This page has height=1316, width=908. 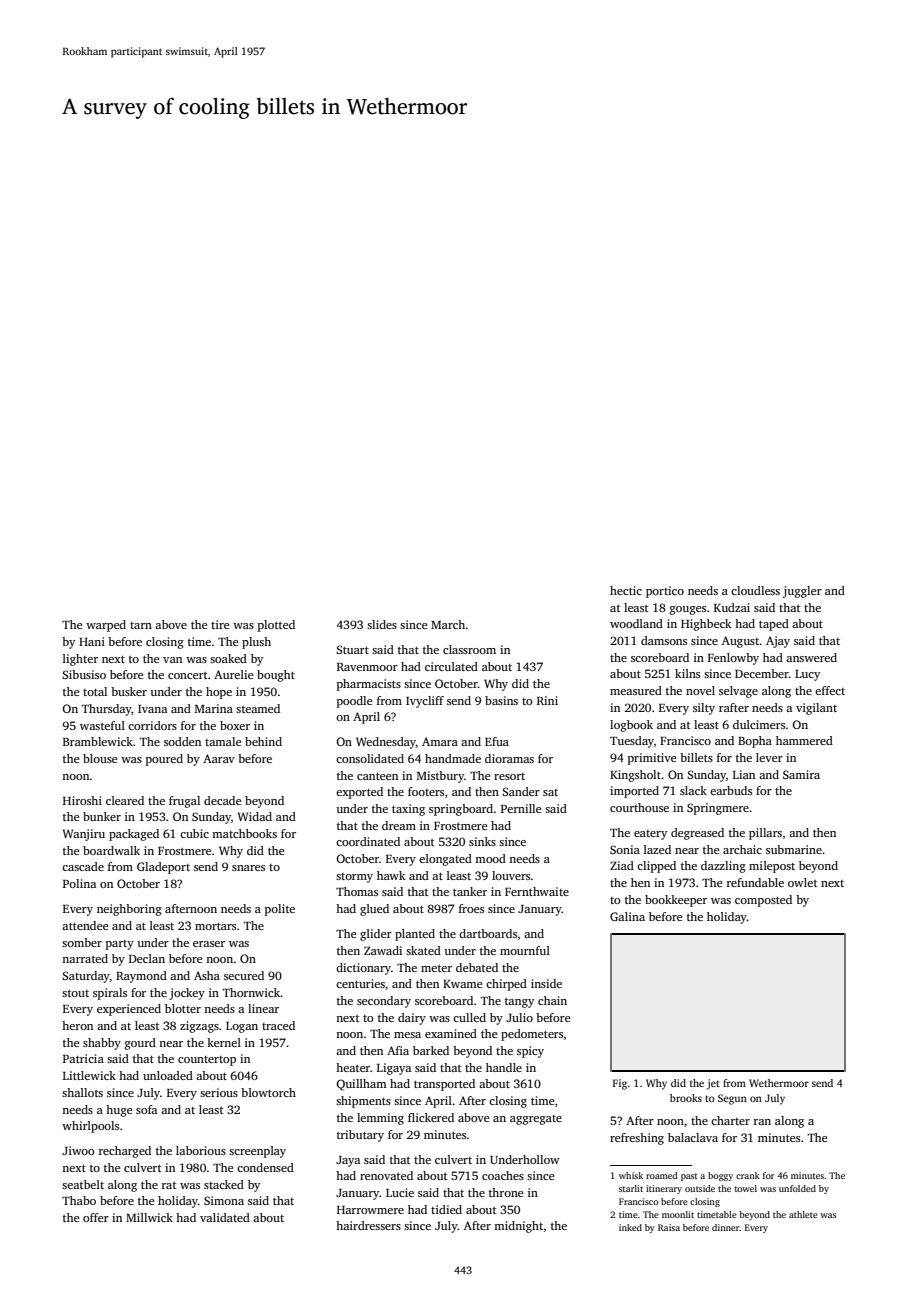 I want to click on eraser, so click(x=209, y=944).
